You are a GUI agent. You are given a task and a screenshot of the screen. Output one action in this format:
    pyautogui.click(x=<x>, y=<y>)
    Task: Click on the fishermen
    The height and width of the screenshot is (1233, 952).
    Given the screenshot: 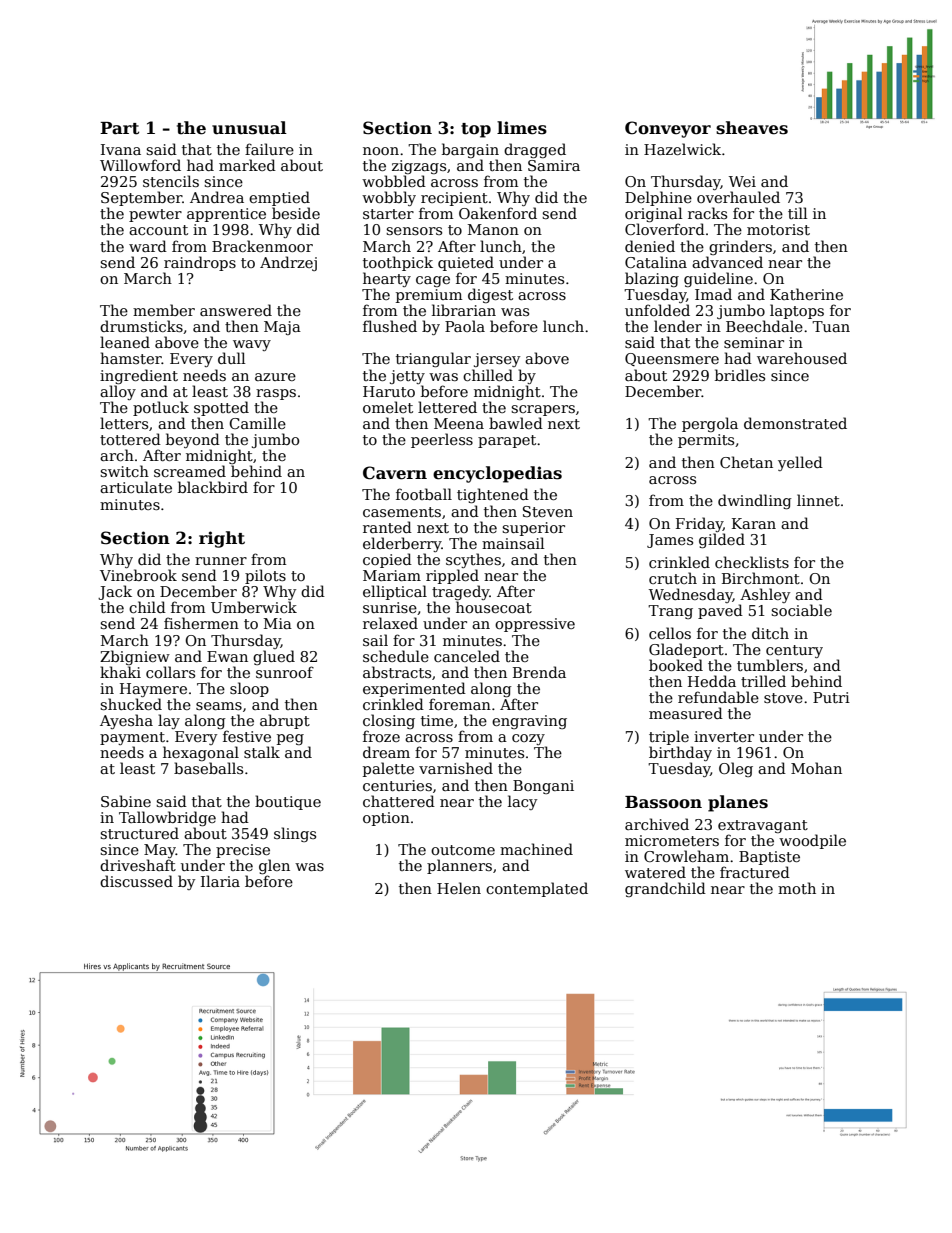 What is the action you would take?
    pyautogui.click(x=201, y=623)
